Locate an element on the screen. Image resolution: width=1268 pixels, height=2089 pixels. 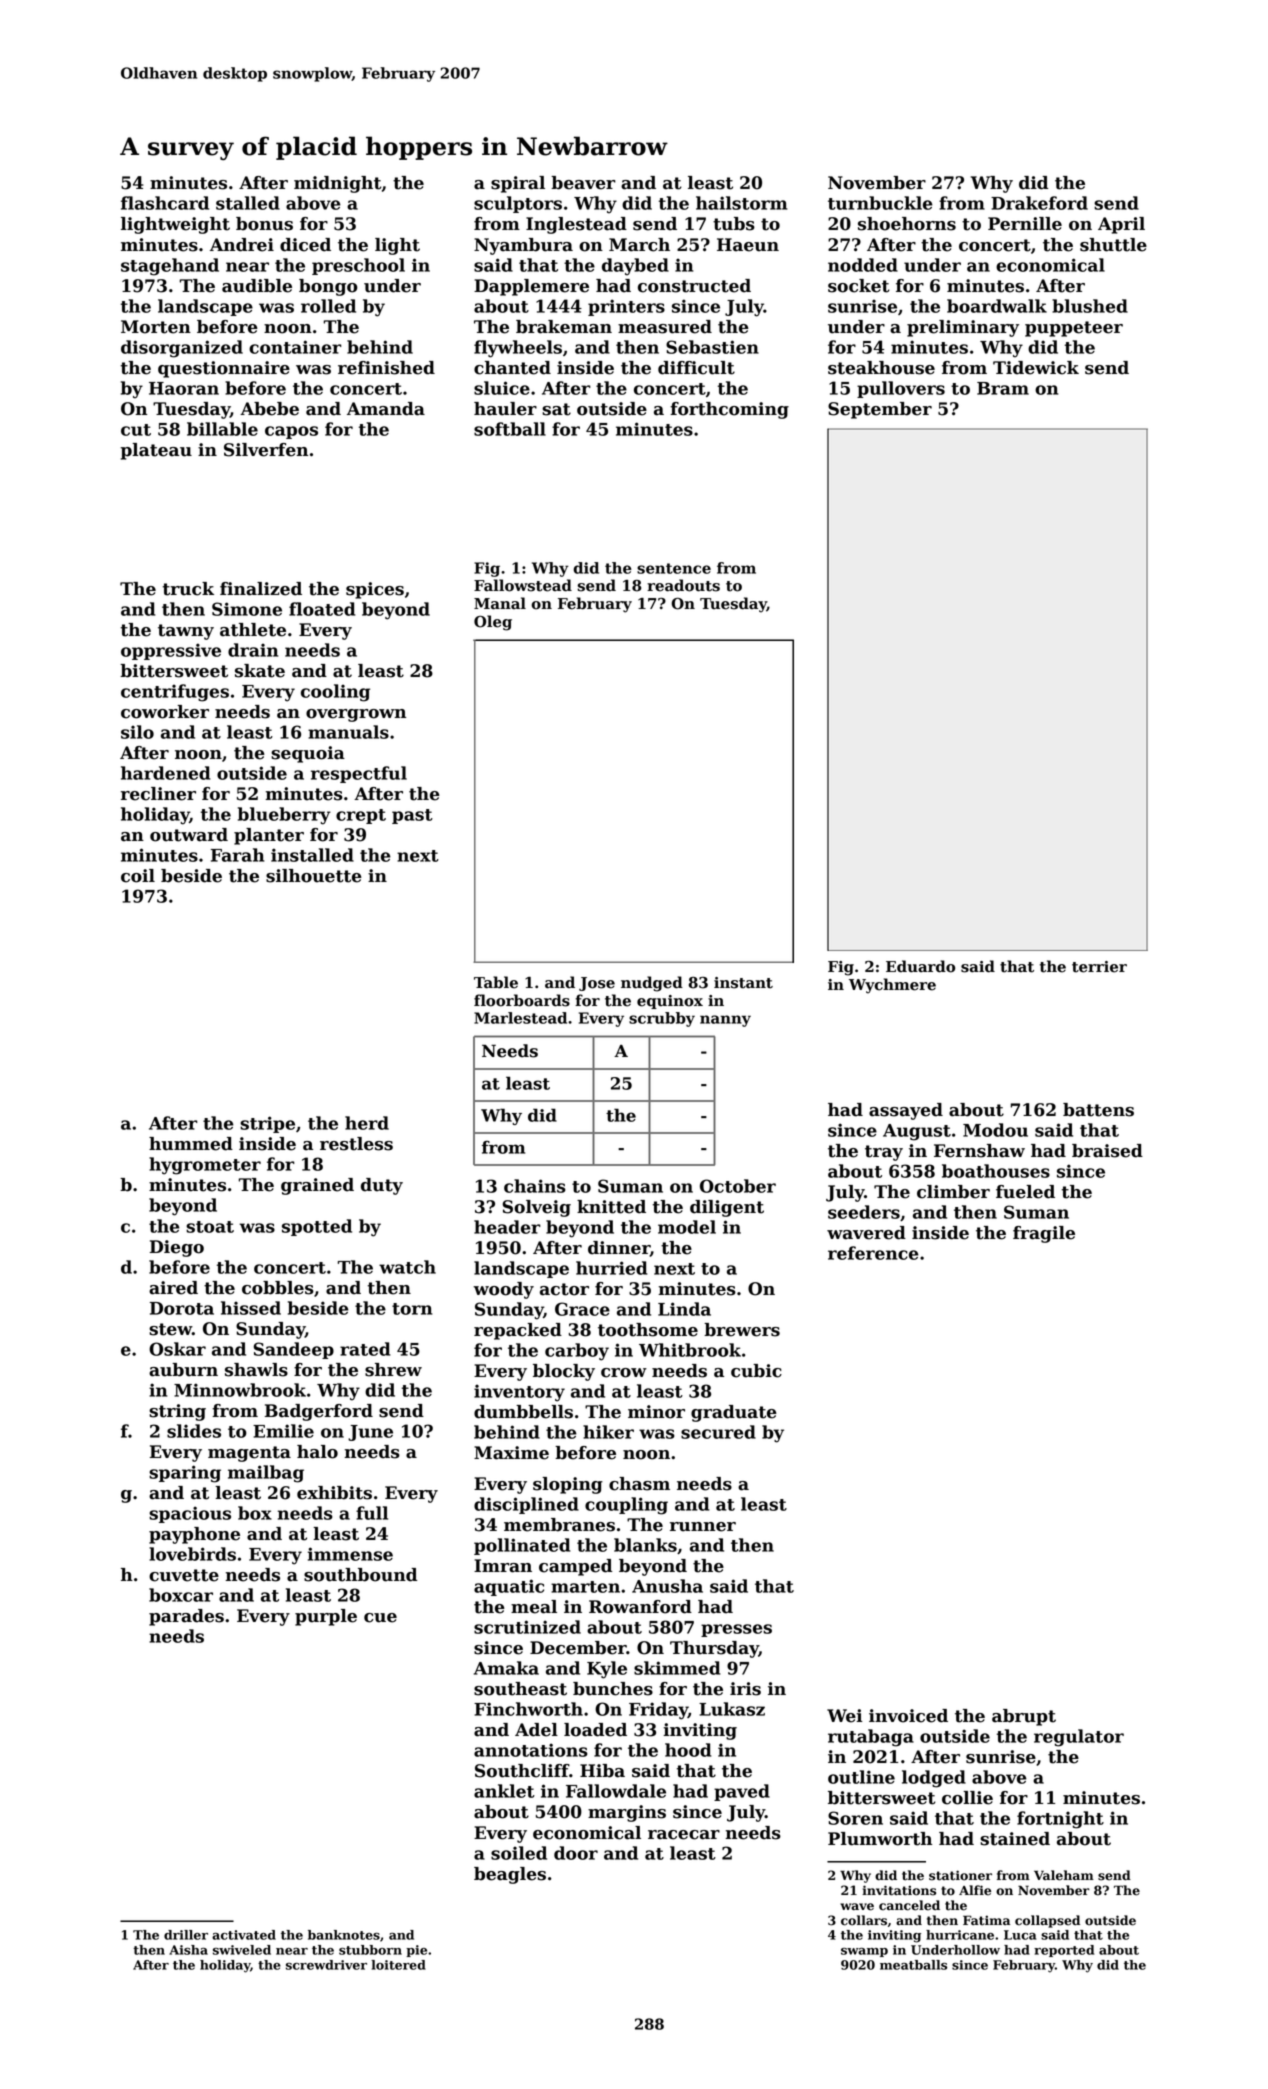
Drakeford is located at coordinates (1039, 203).
